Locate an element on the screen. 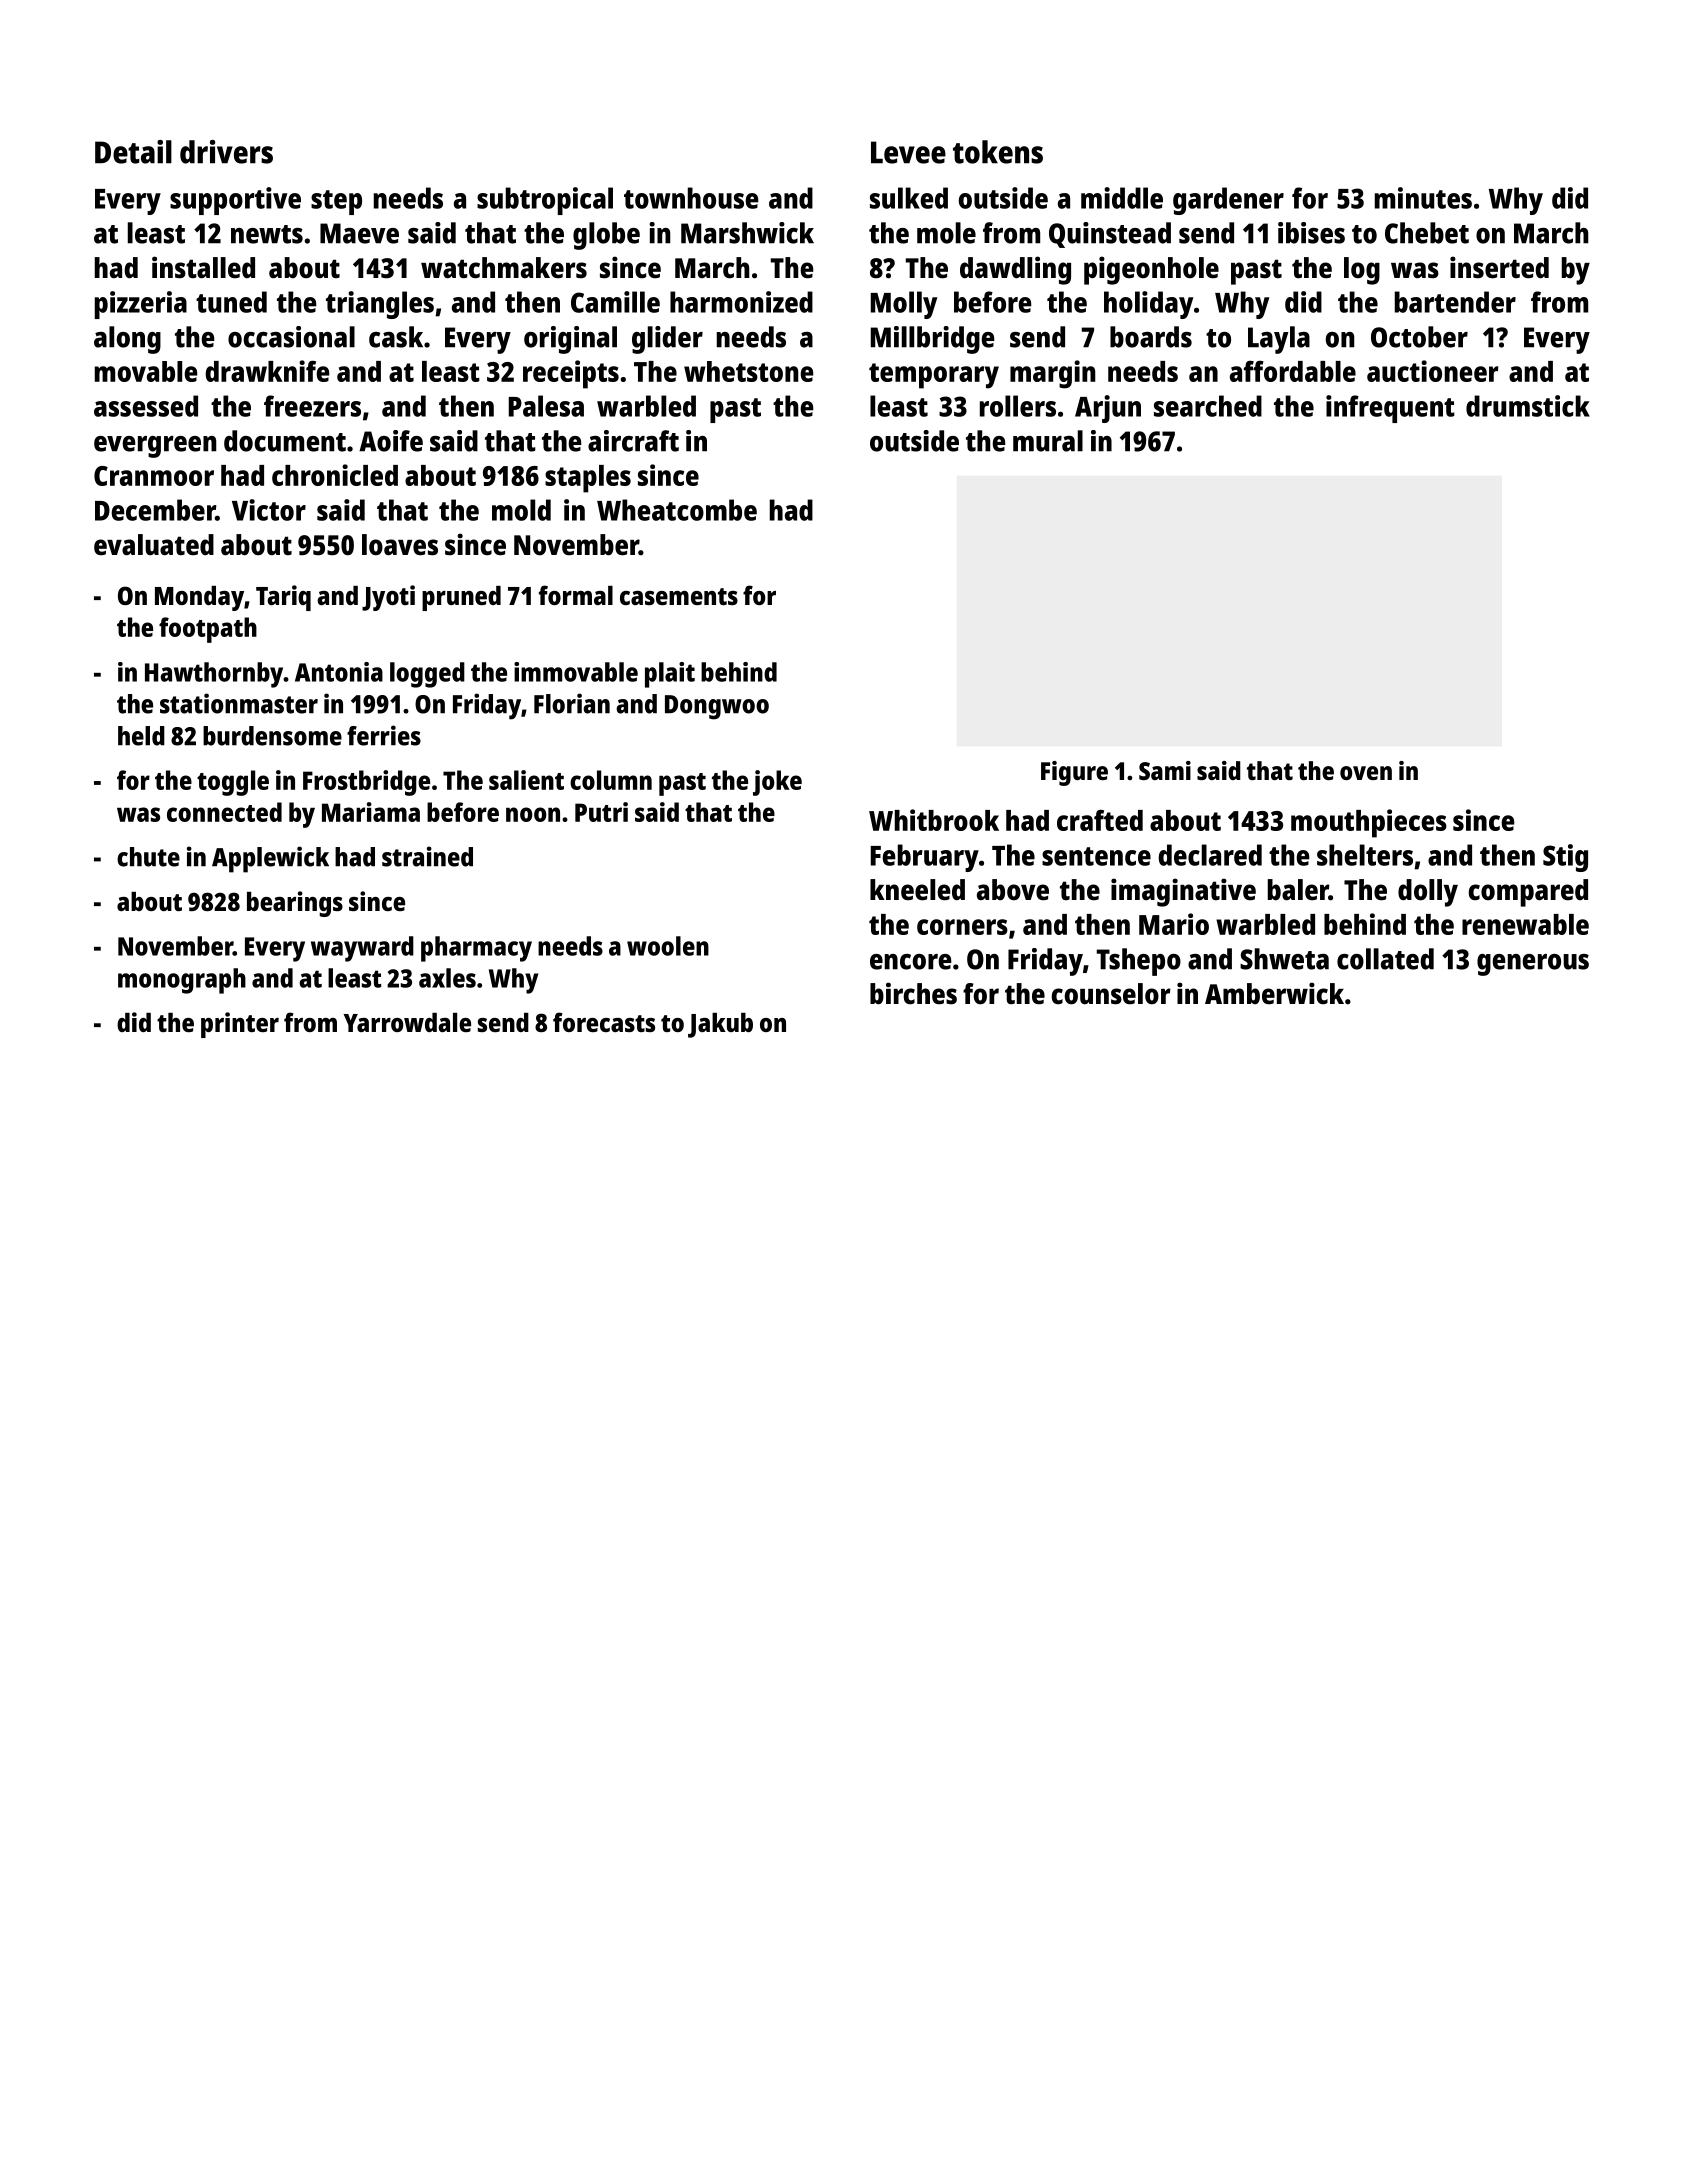 The height and width of the screenshot is (2178, 1683). casements is located at coordinates (679, 596).
